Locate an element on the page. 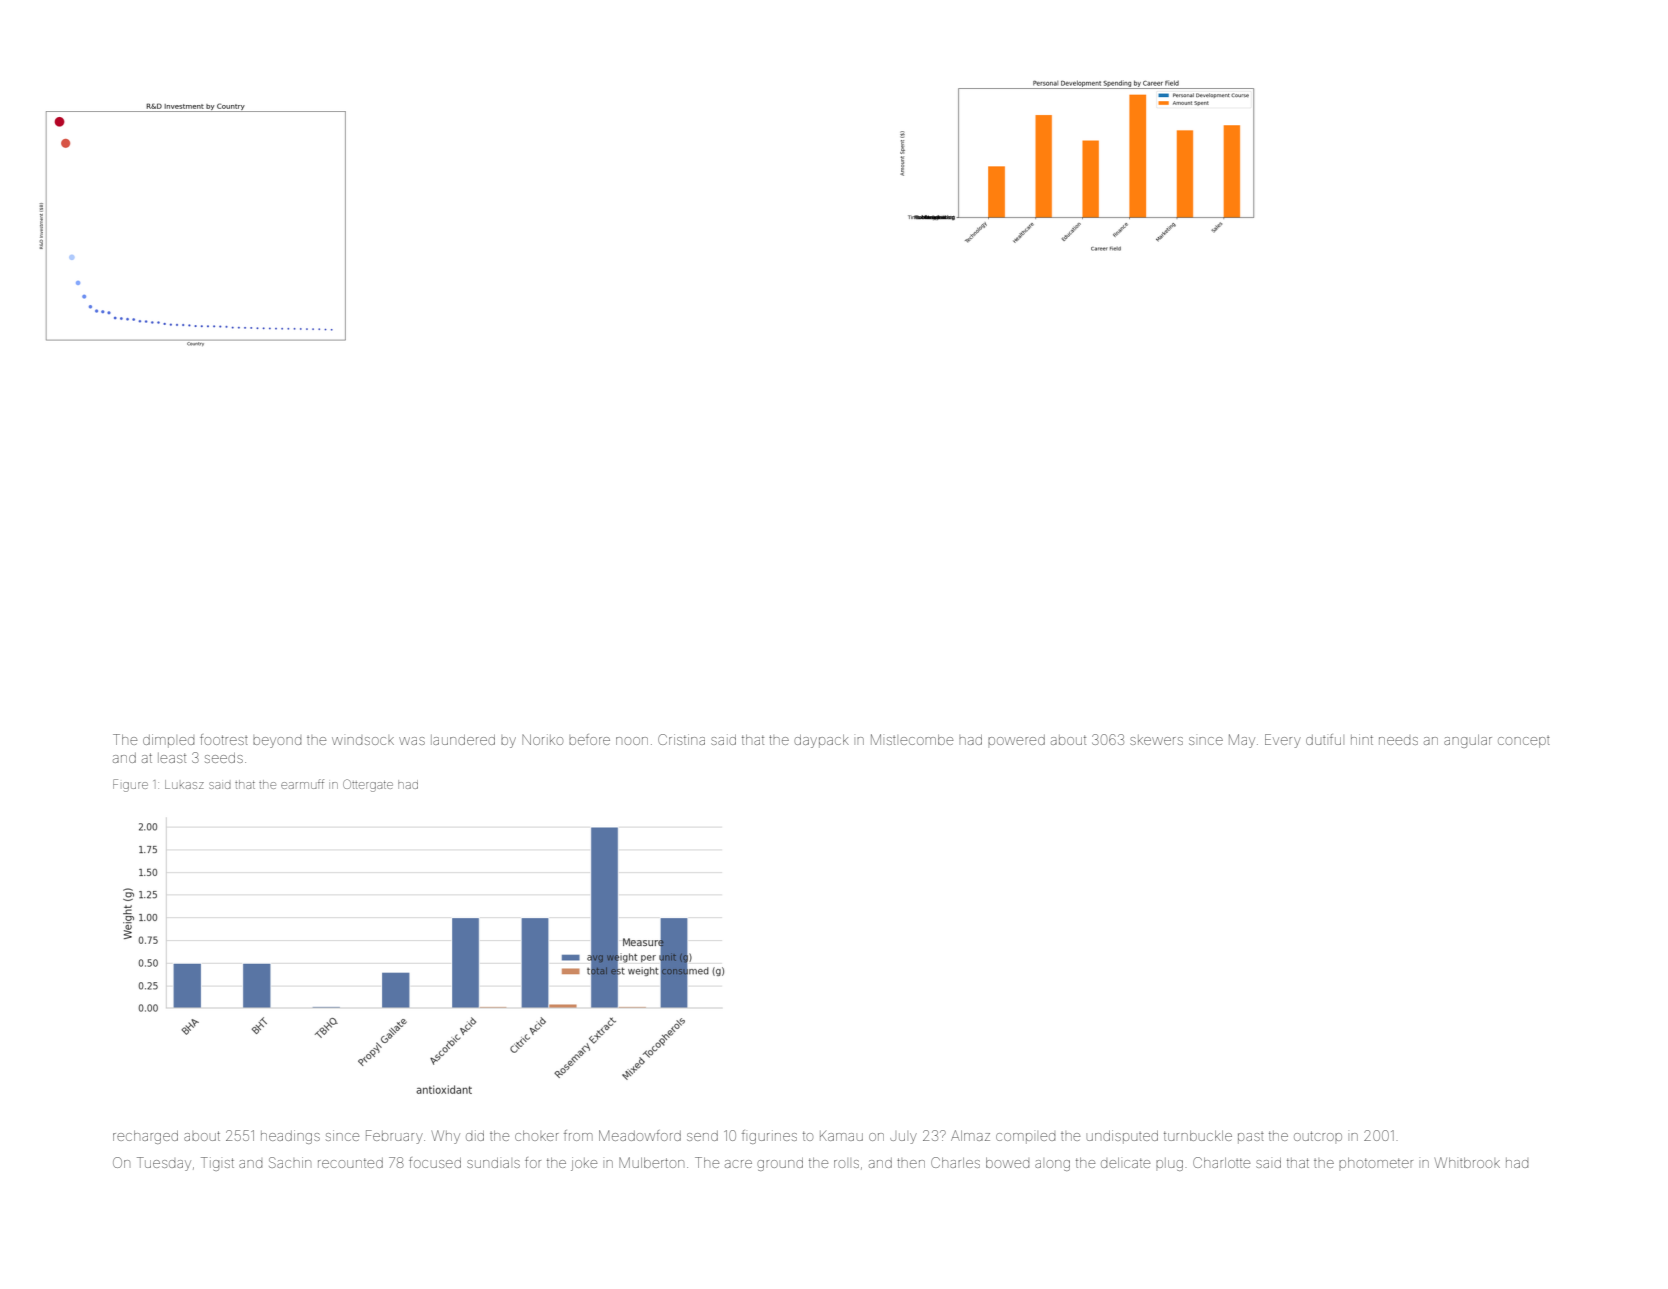  headings is located at coordinates (290, 1137).
